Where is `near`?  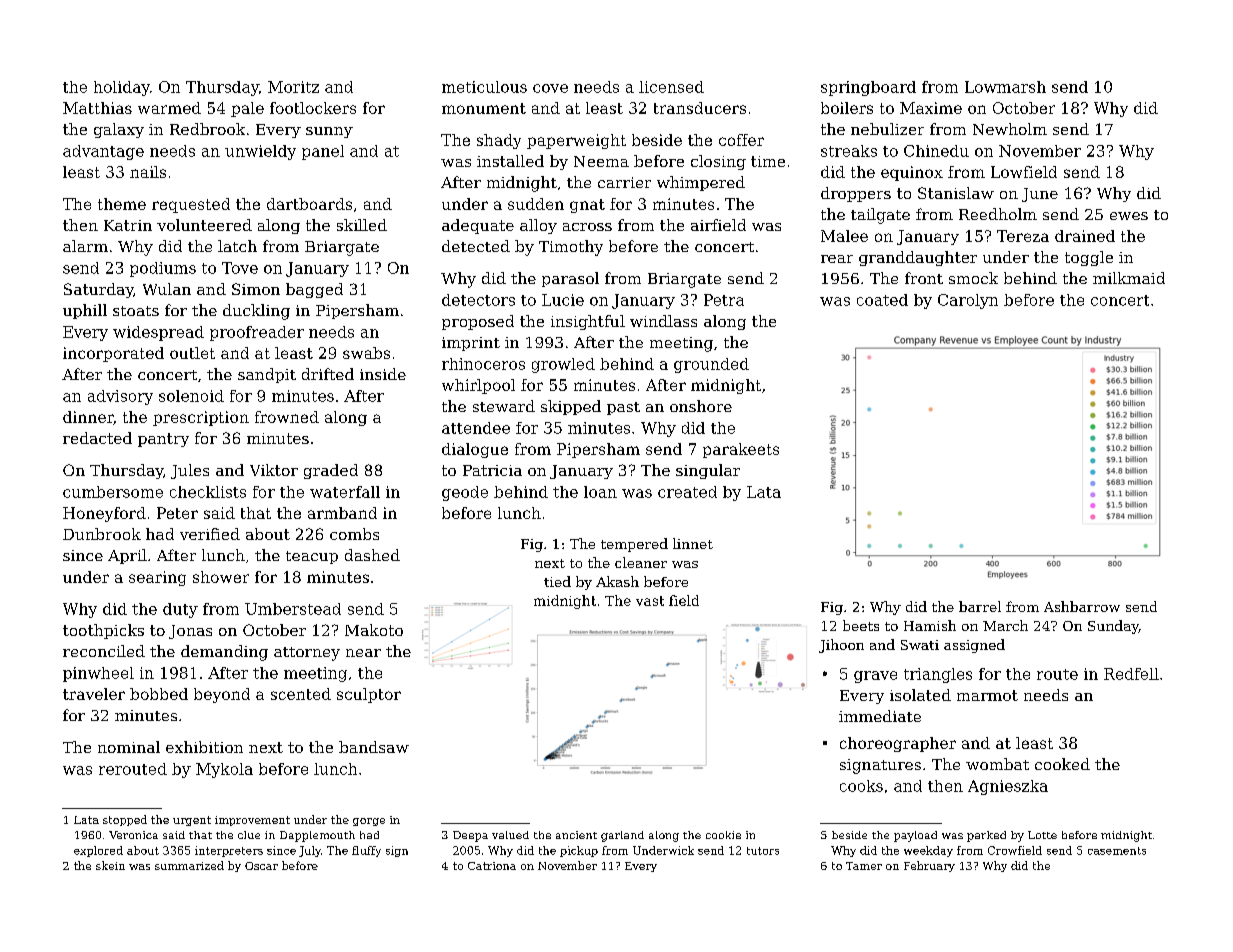
near is located at coordinates (363, 653).
